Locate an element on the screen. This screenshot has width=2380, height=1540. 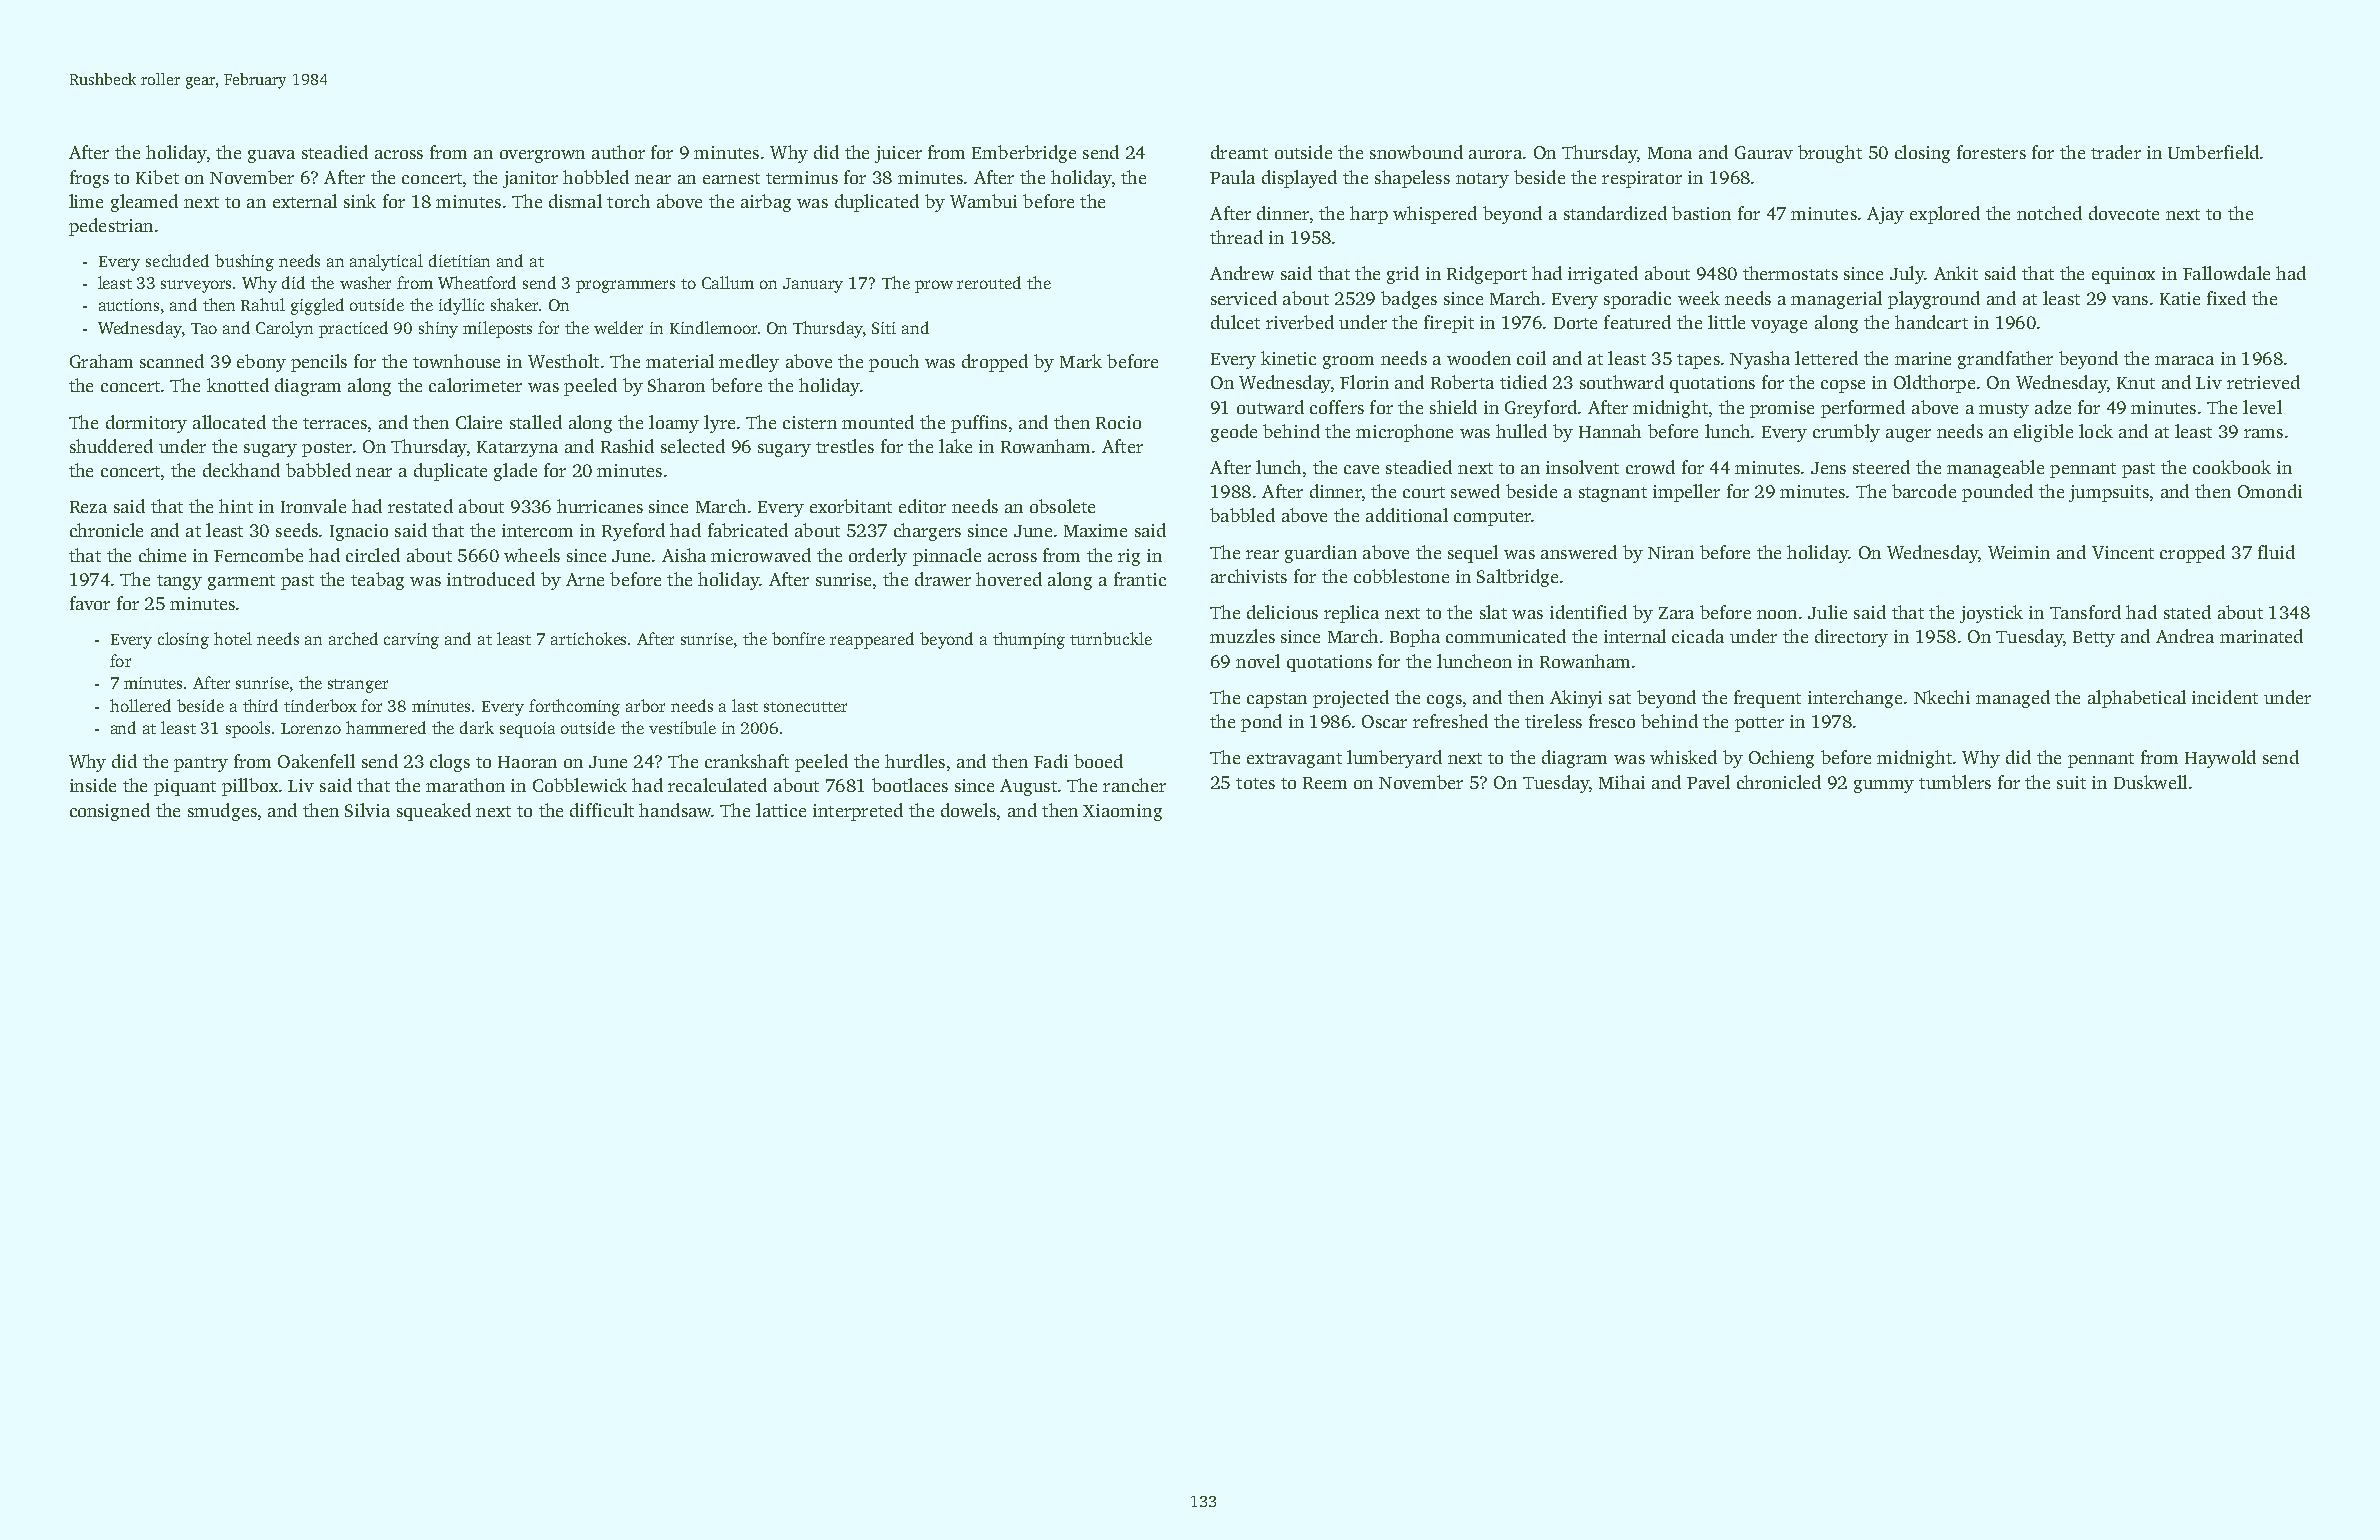
gummy is located at coordinates (1884, 786).
